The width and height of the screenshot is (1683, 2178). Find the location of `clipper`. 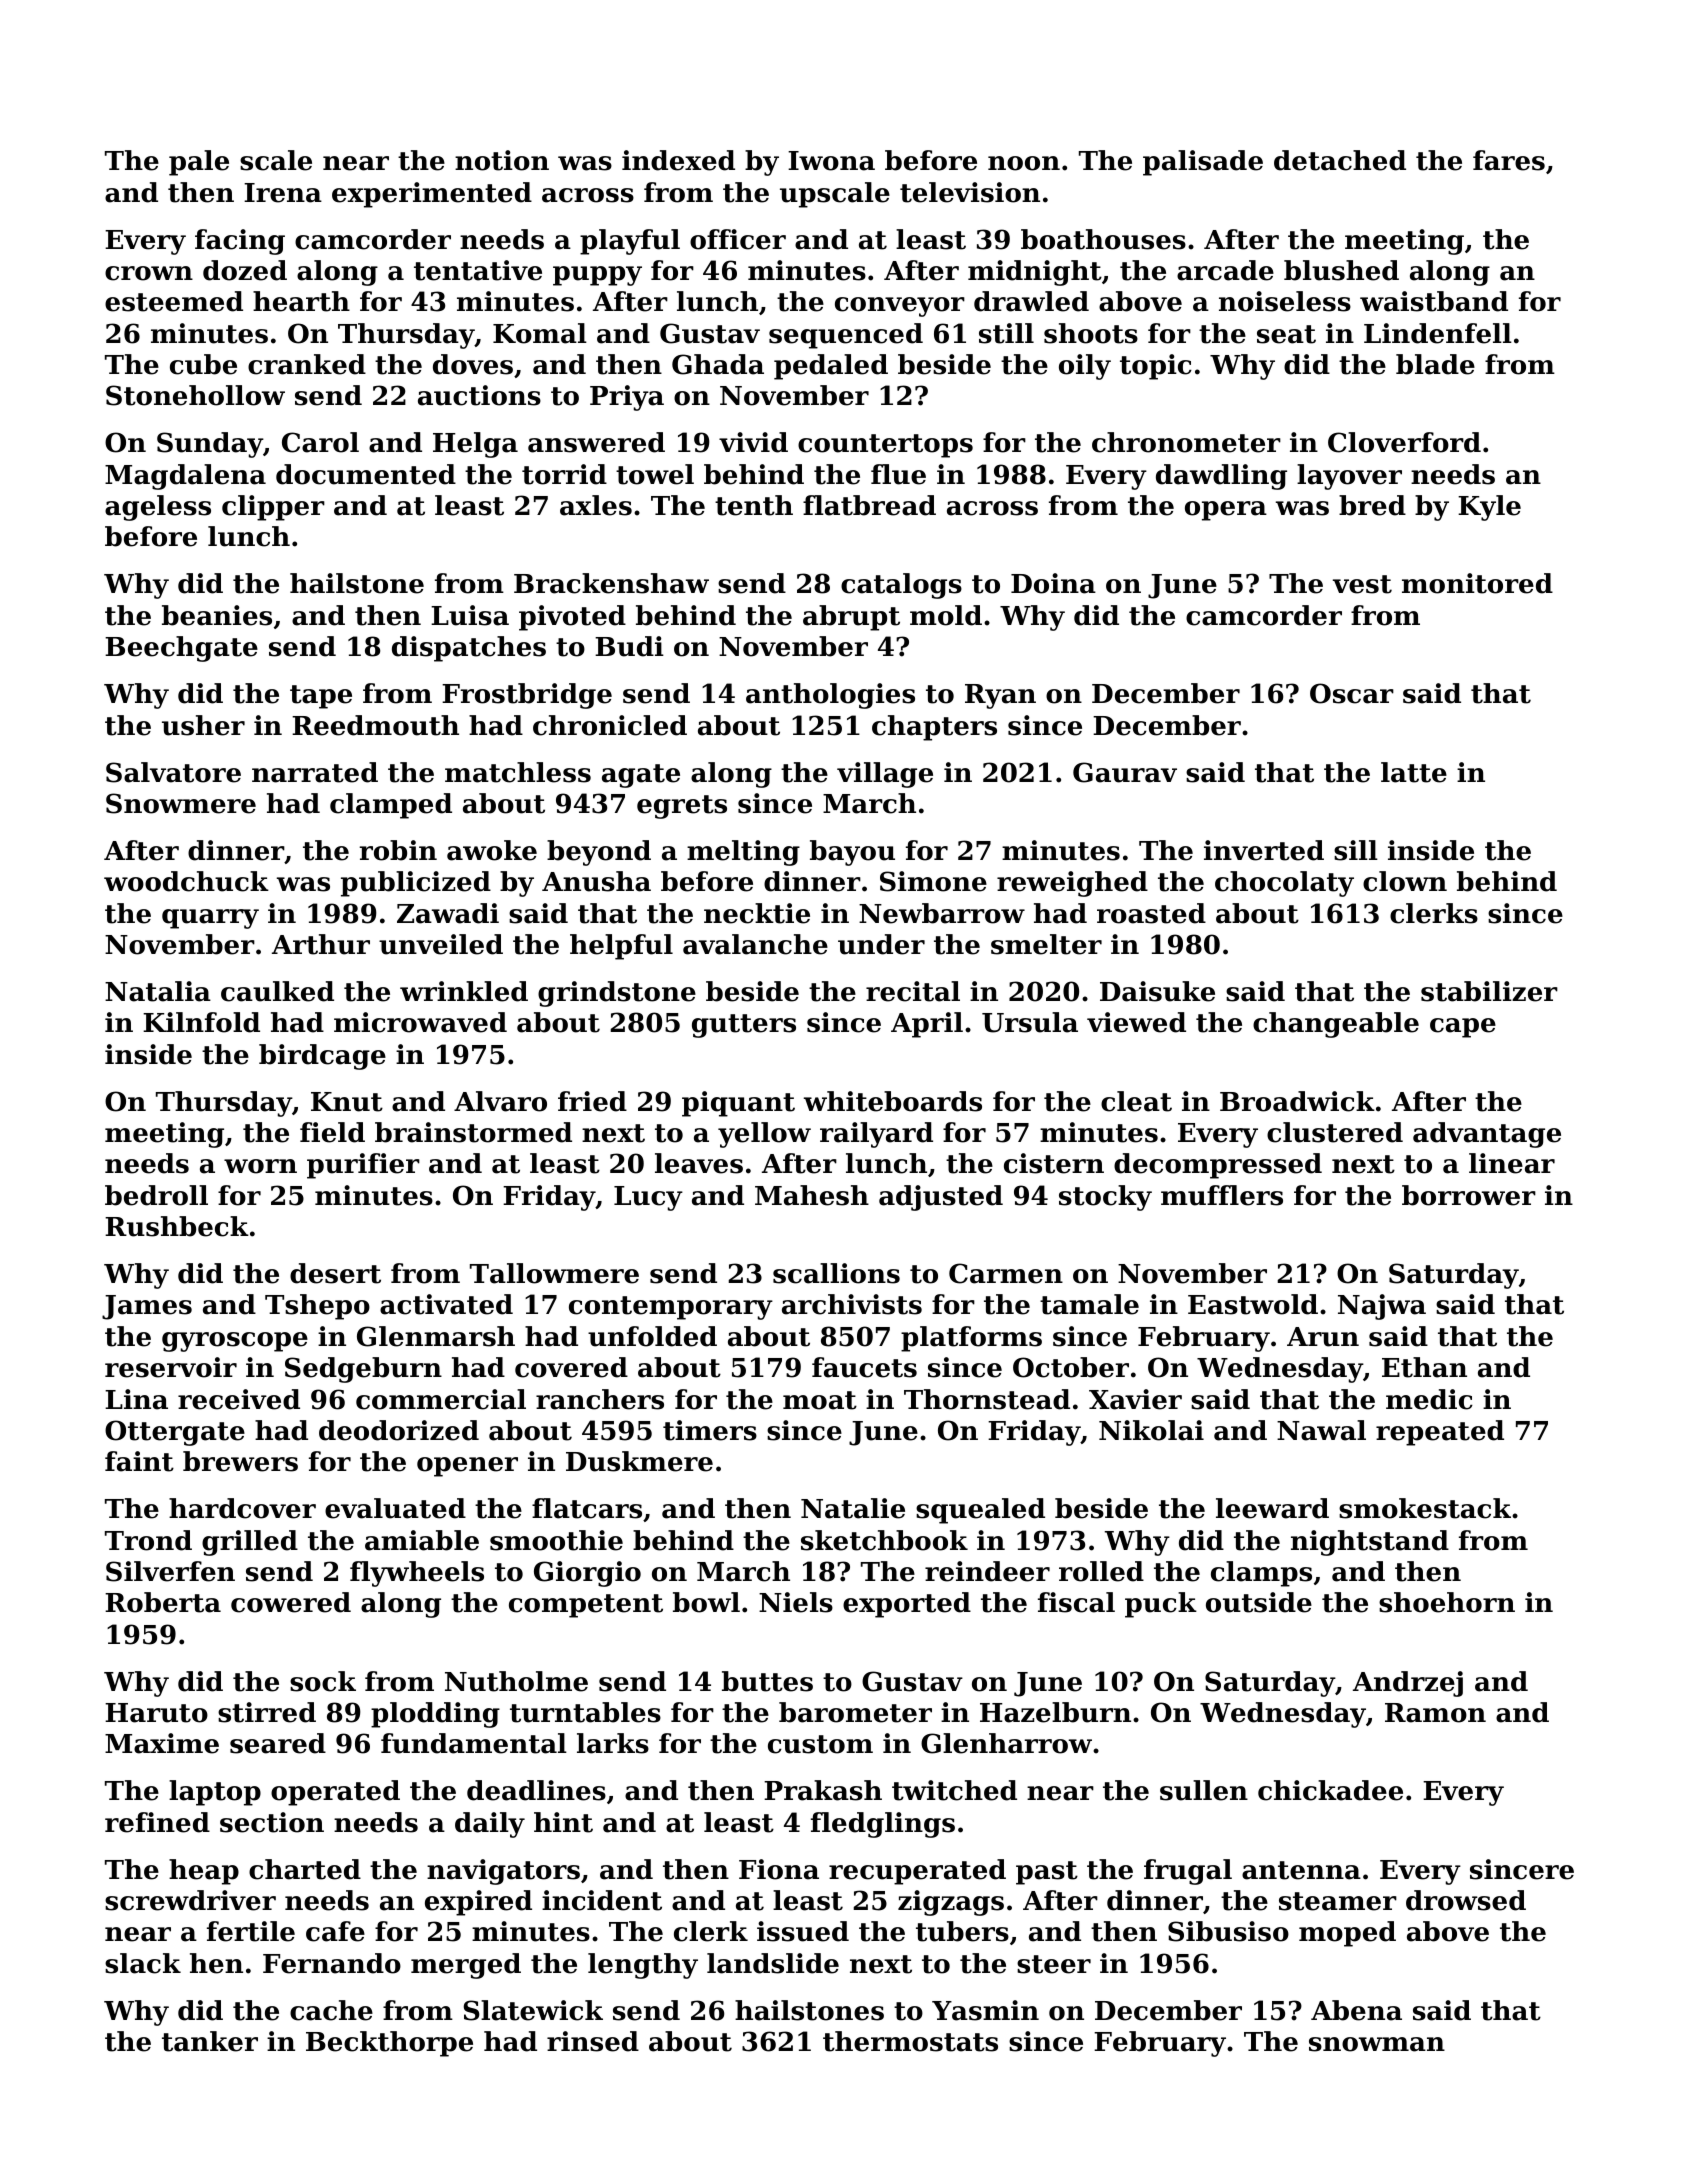

clipper is located at coordinates (273, 508).
